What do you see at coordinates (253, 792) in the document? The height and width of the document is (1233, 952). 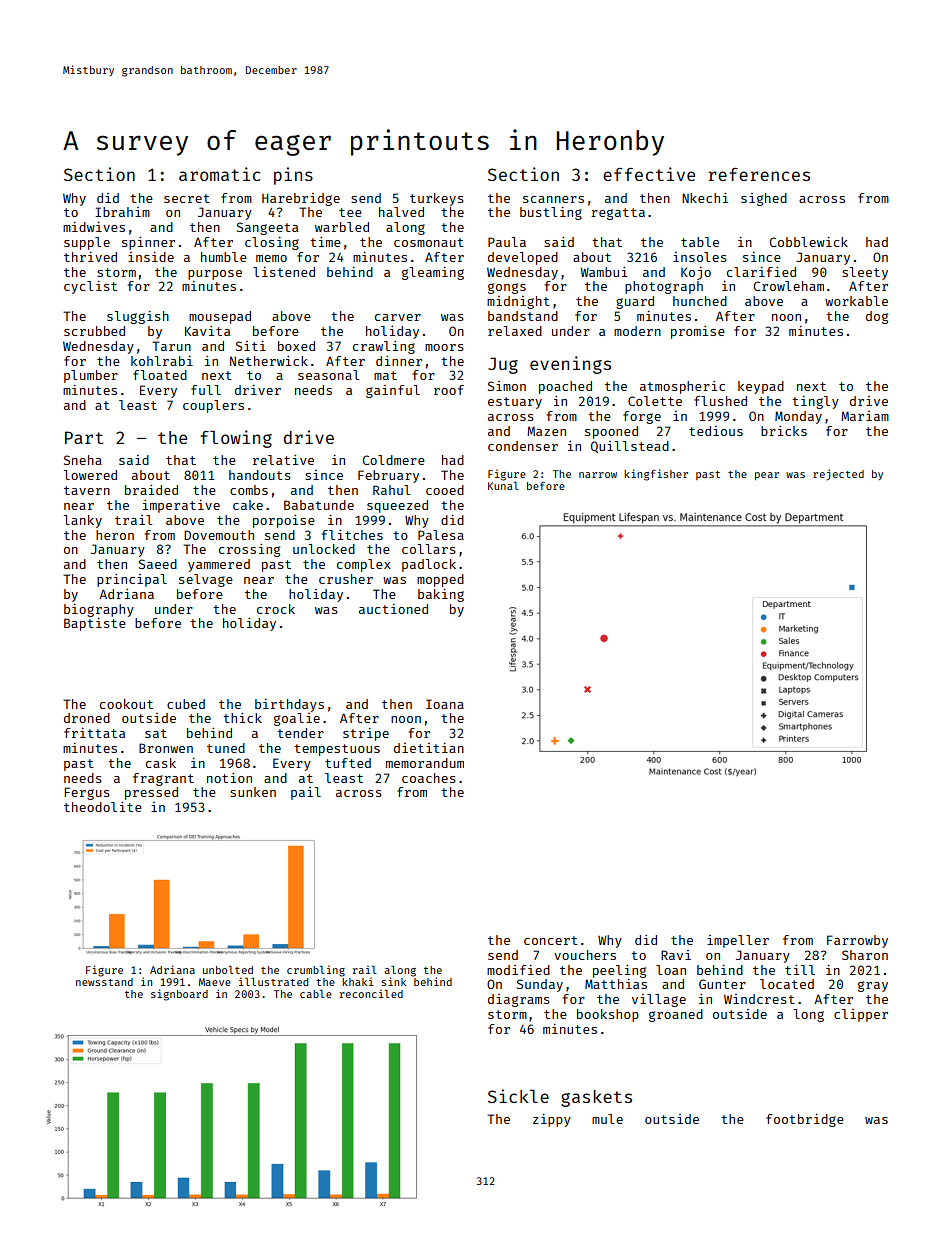 I see `sunken` at bounding box center [253, 792].
